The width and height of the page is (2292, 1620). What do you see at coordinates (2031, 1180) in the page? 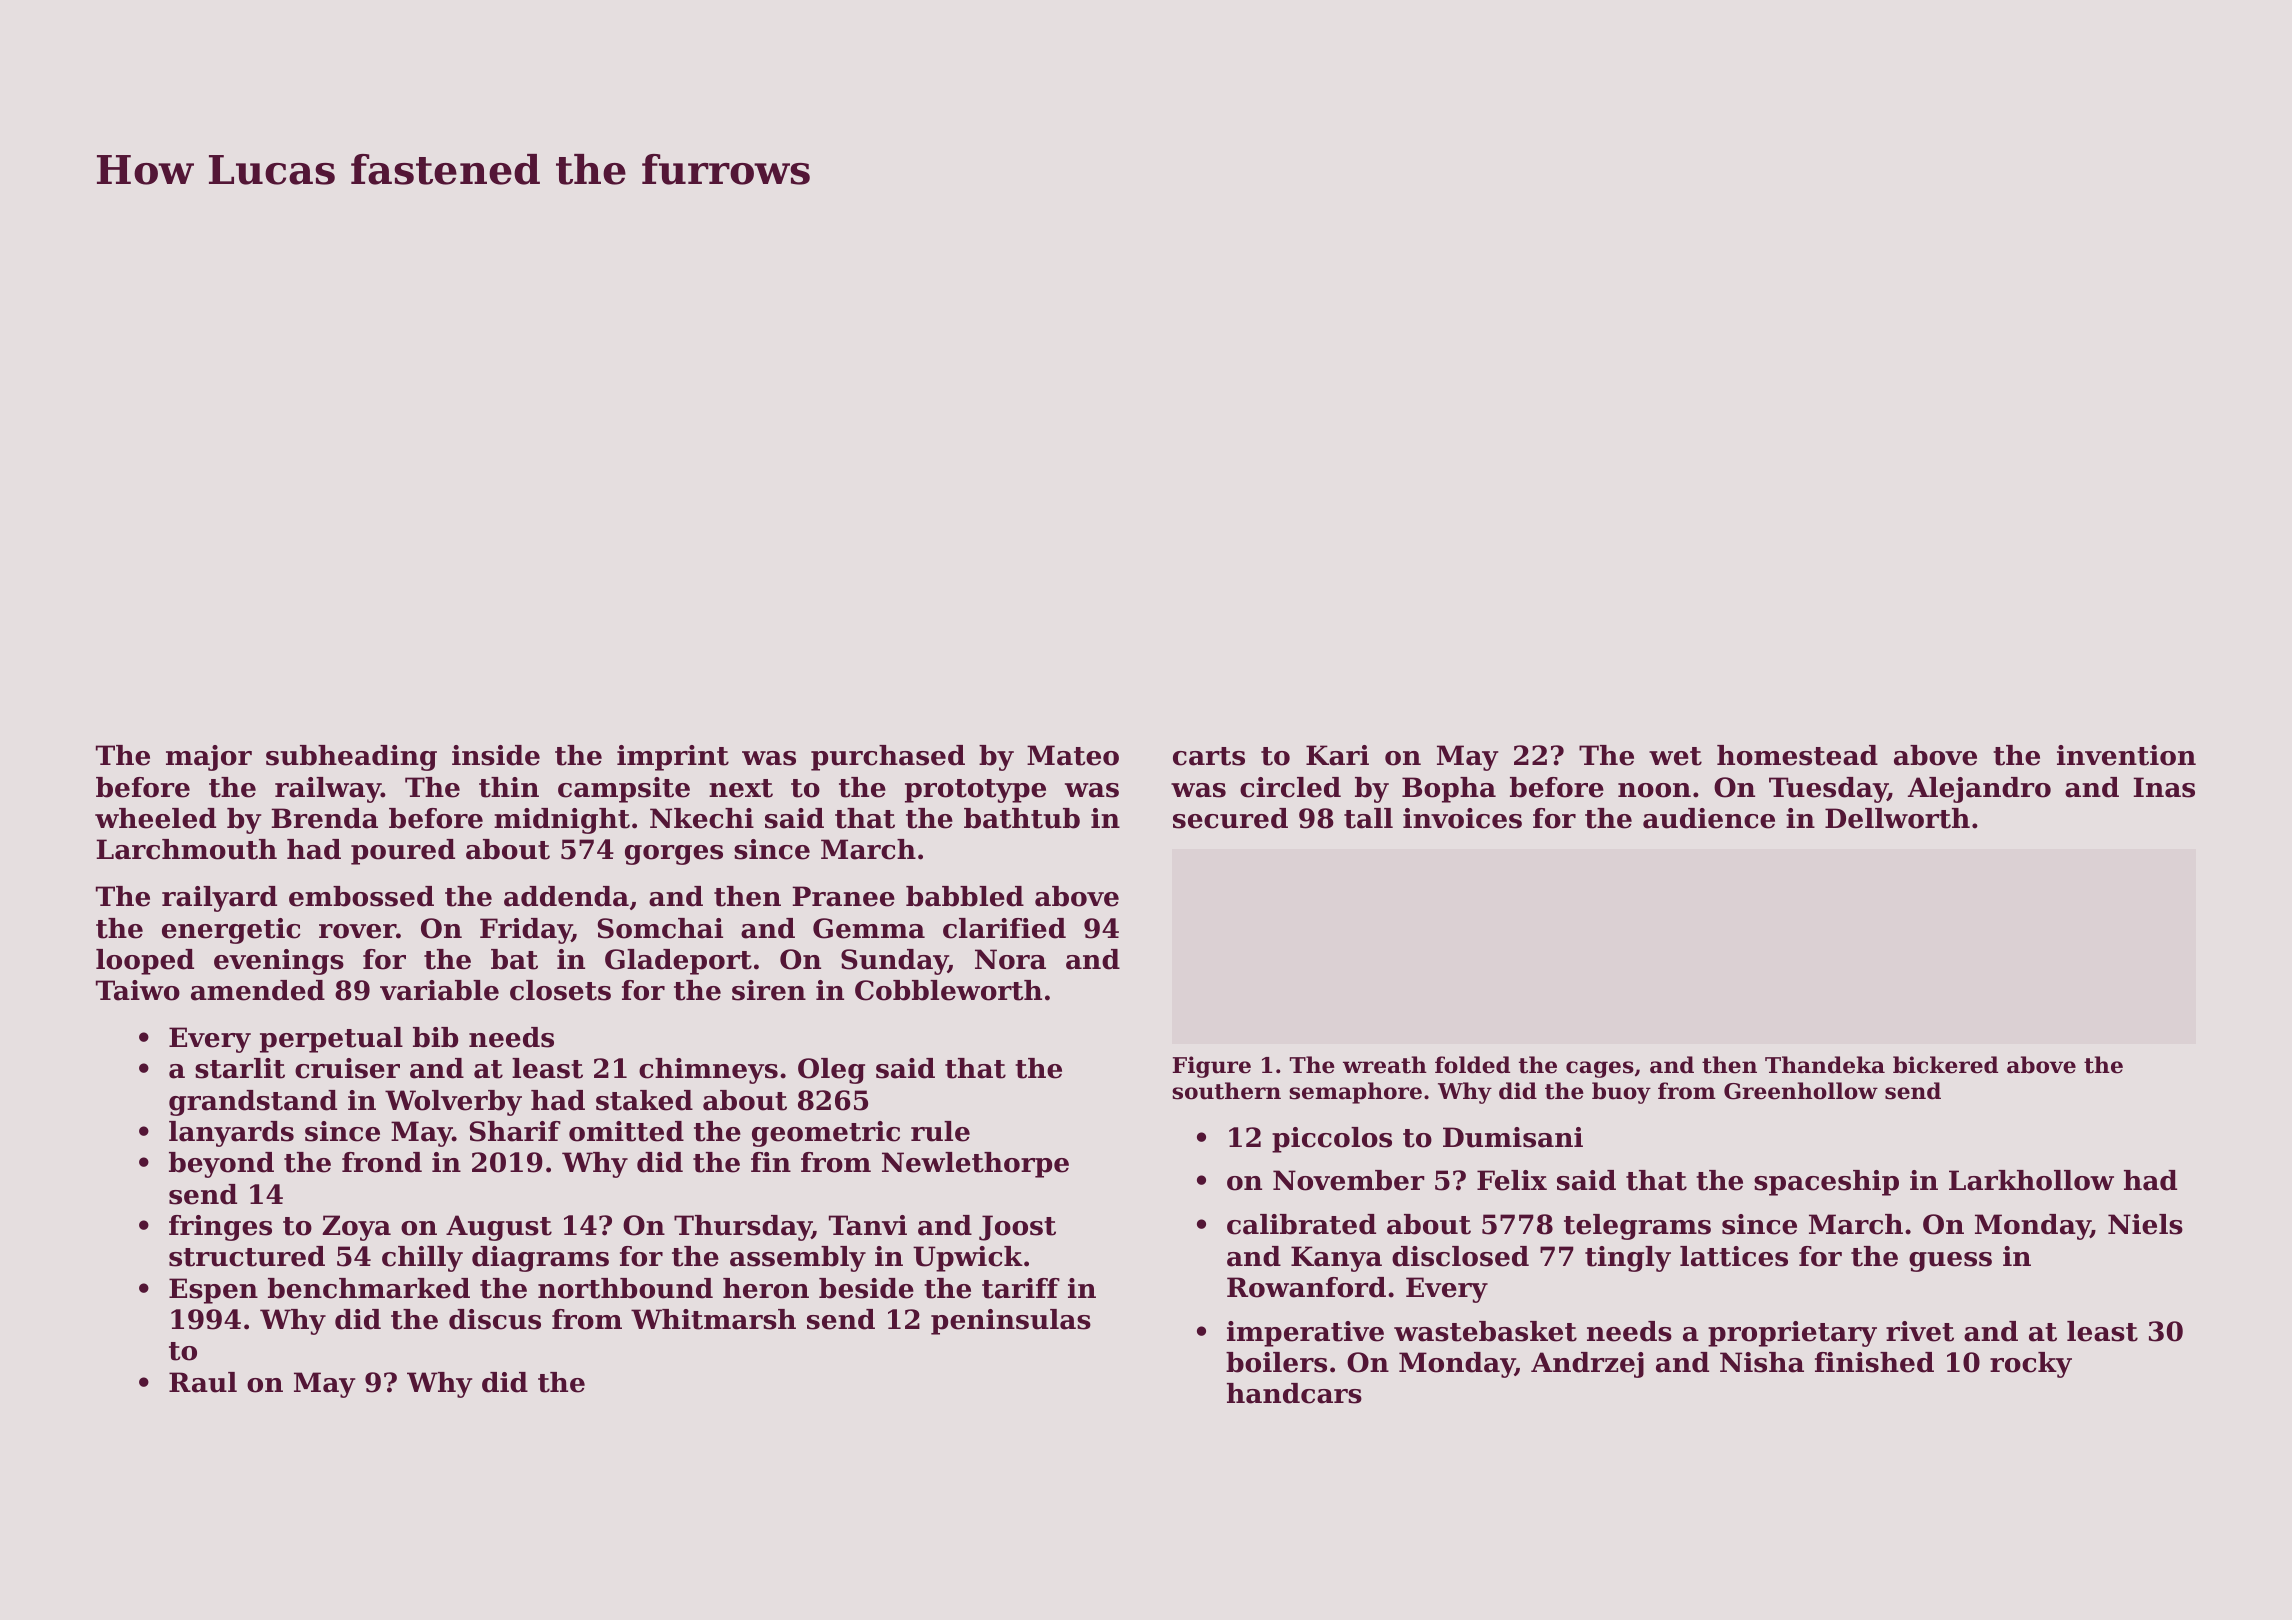
I see `Larkhollow` at bounding box center [2031, 1180].
